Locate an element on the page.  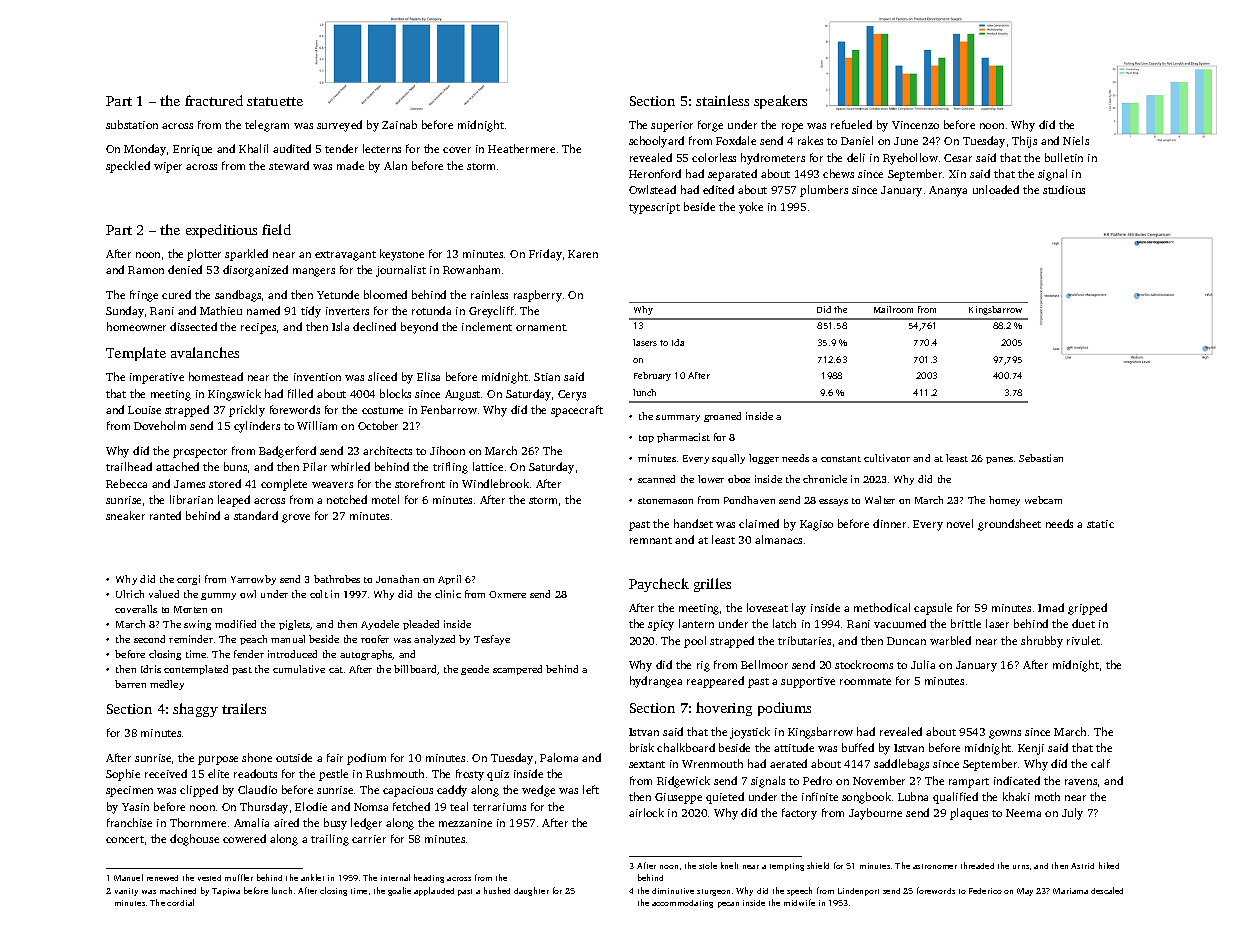
cordial is located at coordinates (180, 902).
